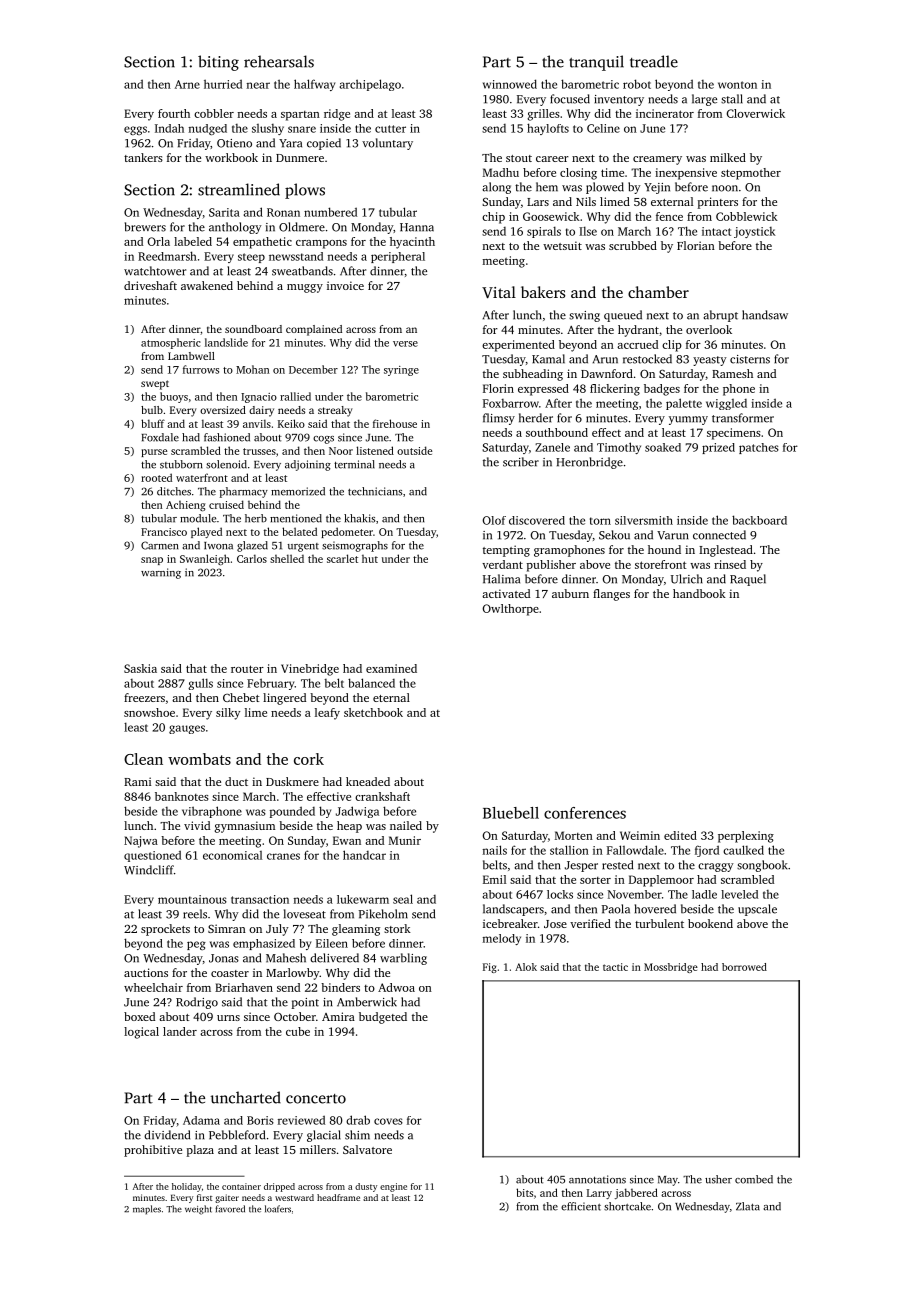  What do you see at coordinates (294, 1197) in the screenshot?
I see `westward` at bounding box center [294, 1197].
